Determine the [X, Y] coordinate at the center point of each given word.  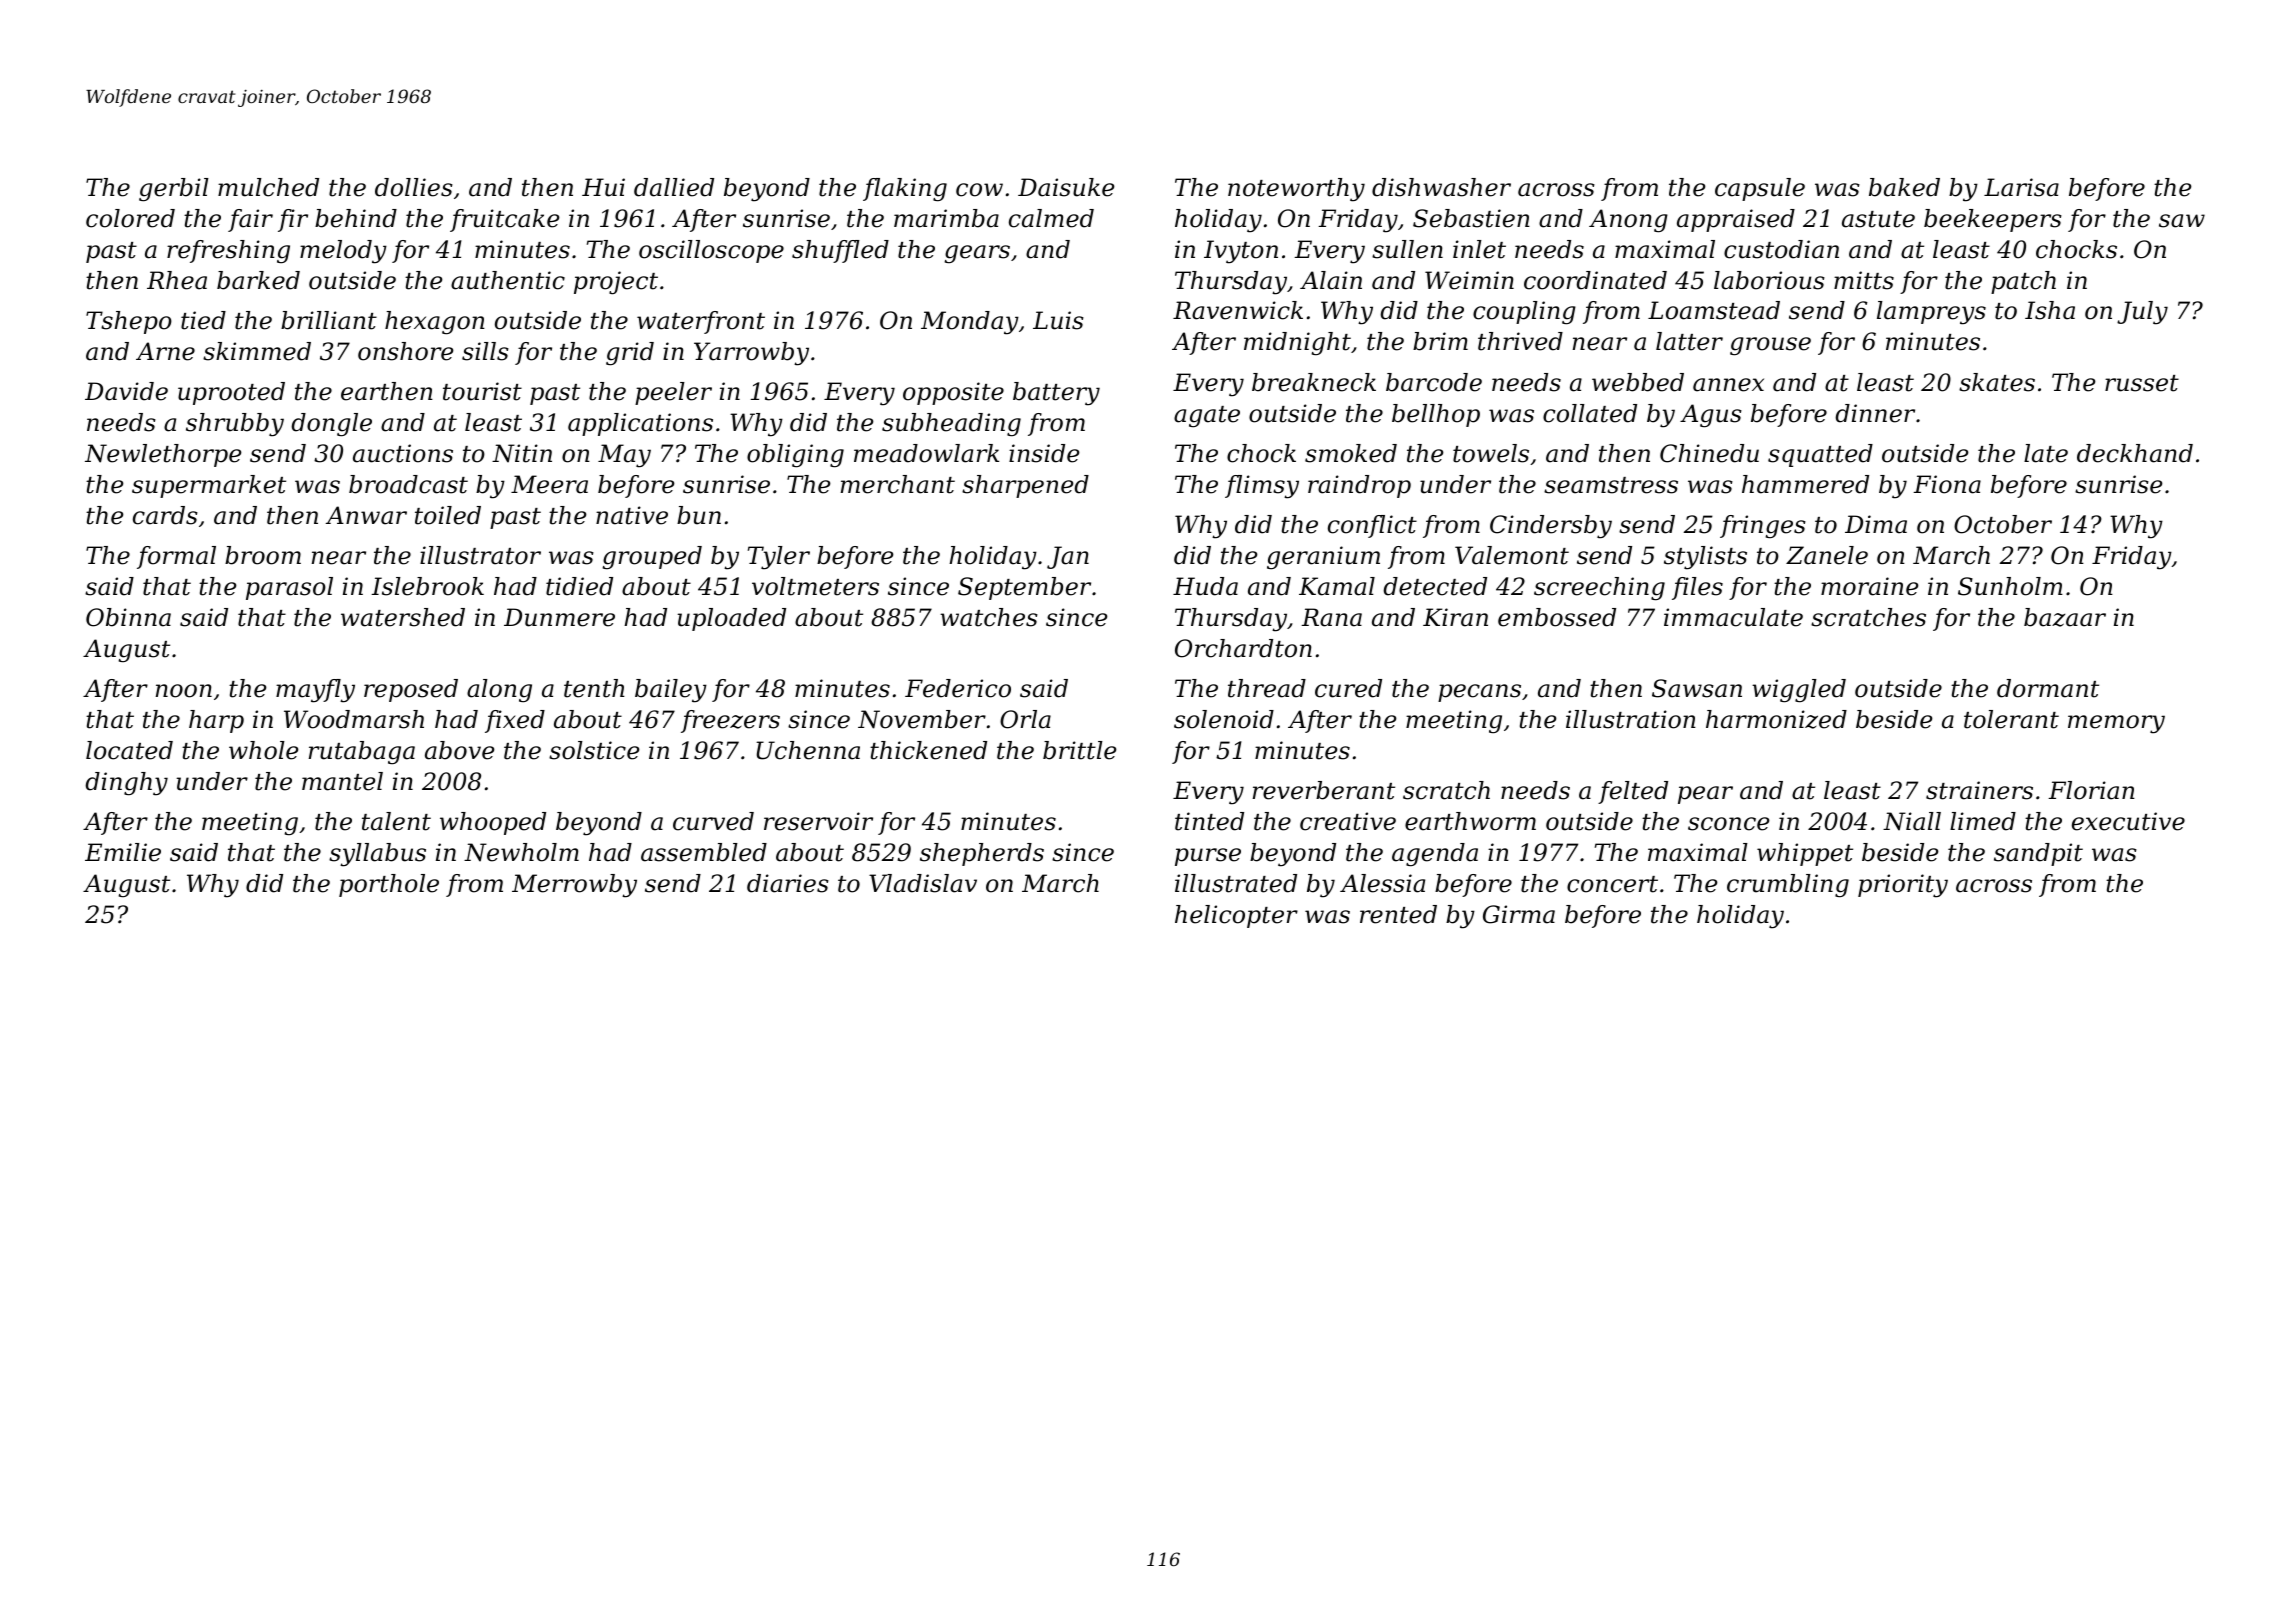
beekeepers [1993, 220]
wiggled [1799, 691]
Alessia [1382, 883]
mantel [342, 781]
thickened [928, 750]
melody [343, 252]
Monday [970, 323]
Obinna [128, 617]
